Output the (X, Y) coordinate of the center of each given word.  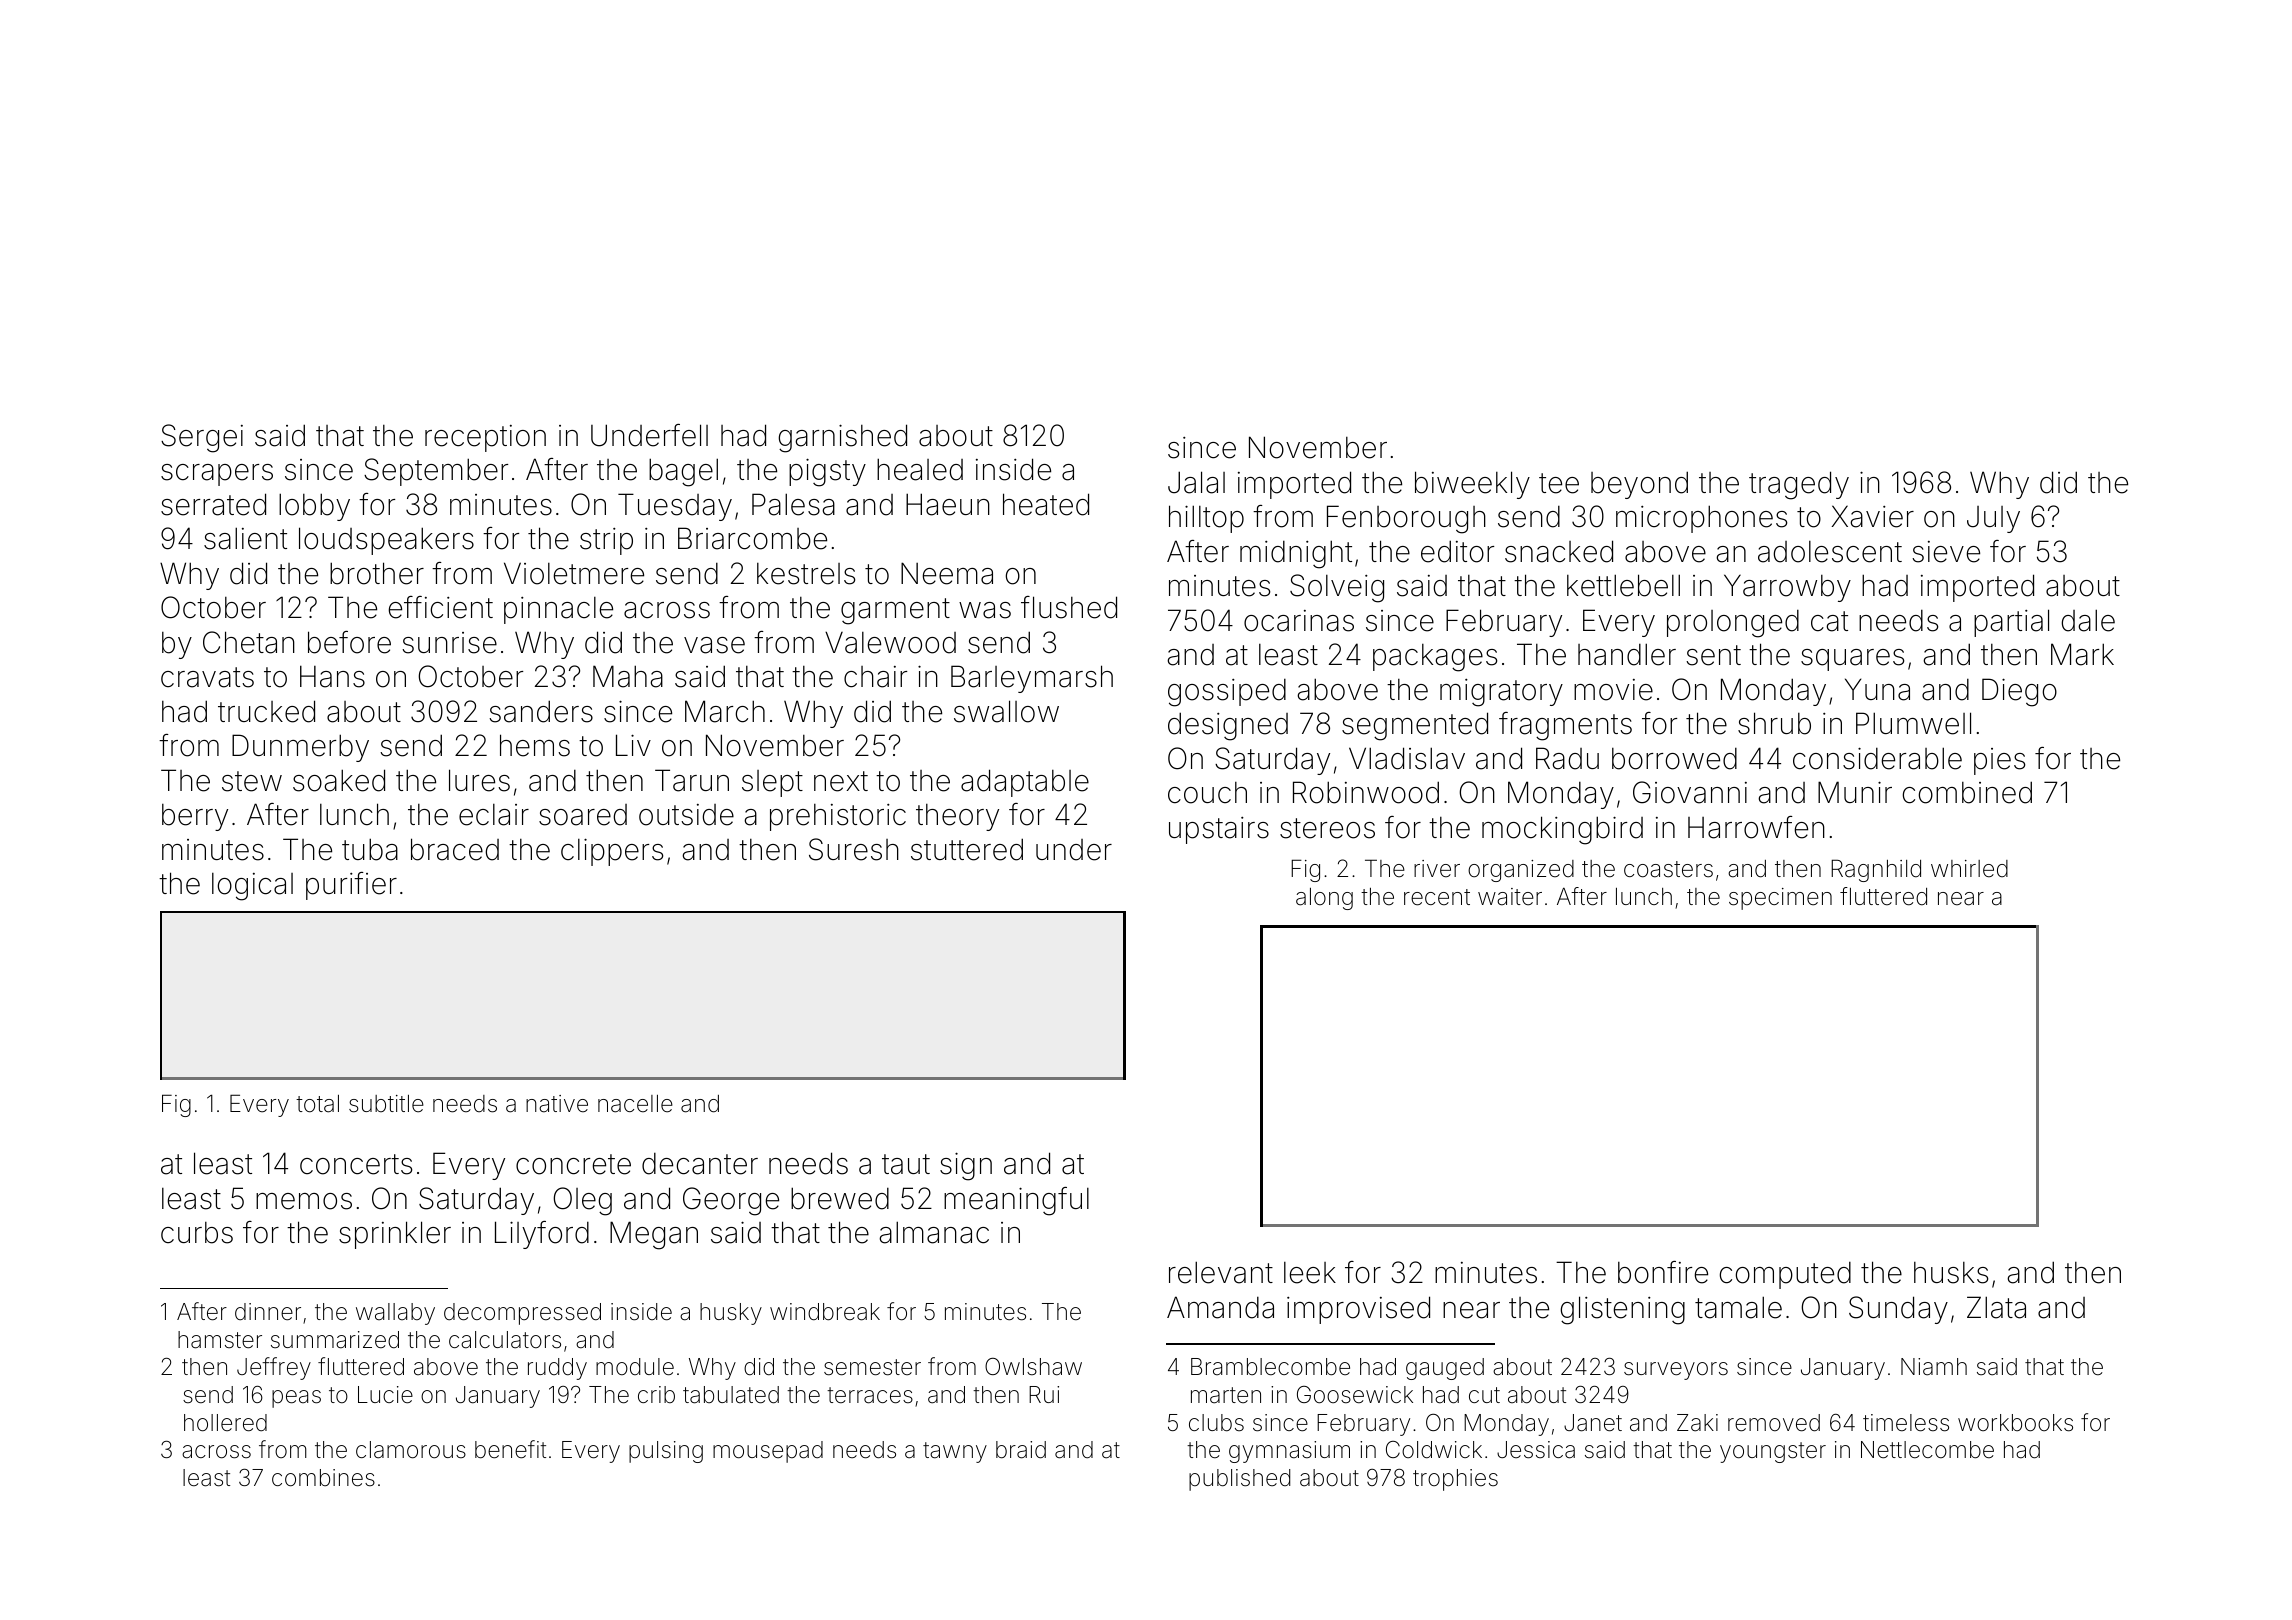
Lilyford (542, 1235)
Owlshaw (1033, 1367)
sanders (541, 711)
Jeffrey (274, 1368)
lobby (314, 507)
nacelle (635, 1104)
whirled (1969, 869)
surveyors (1676, 1371)
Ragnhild (1876, 870)
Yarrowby (1787, 588)
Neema (947, 573)
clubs (1216, 1423)
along (1324, 899)
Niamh (1934, 1367)
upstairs (1219, 830)
